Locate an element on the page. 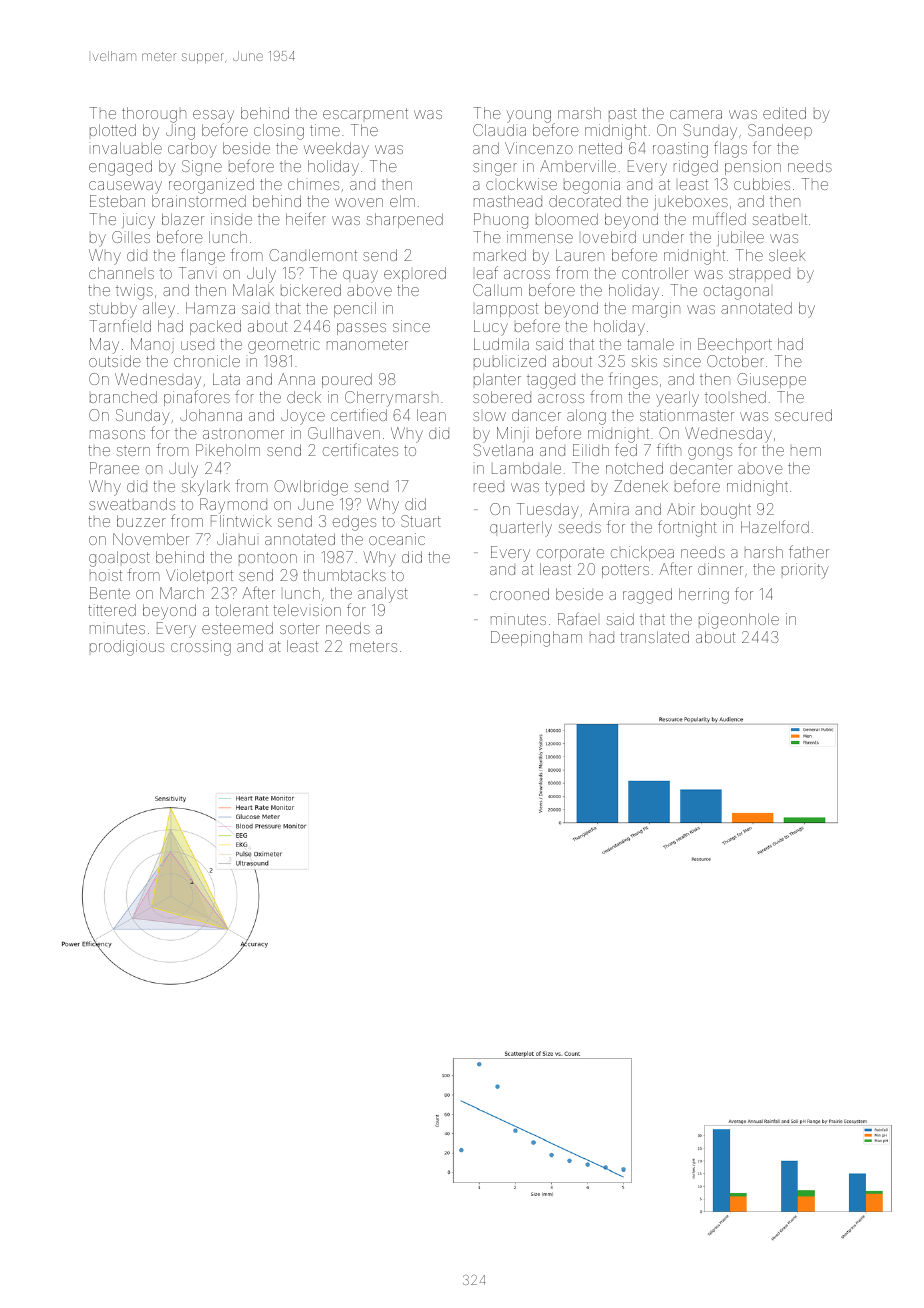  bought is located at coordinates (726, 511).
